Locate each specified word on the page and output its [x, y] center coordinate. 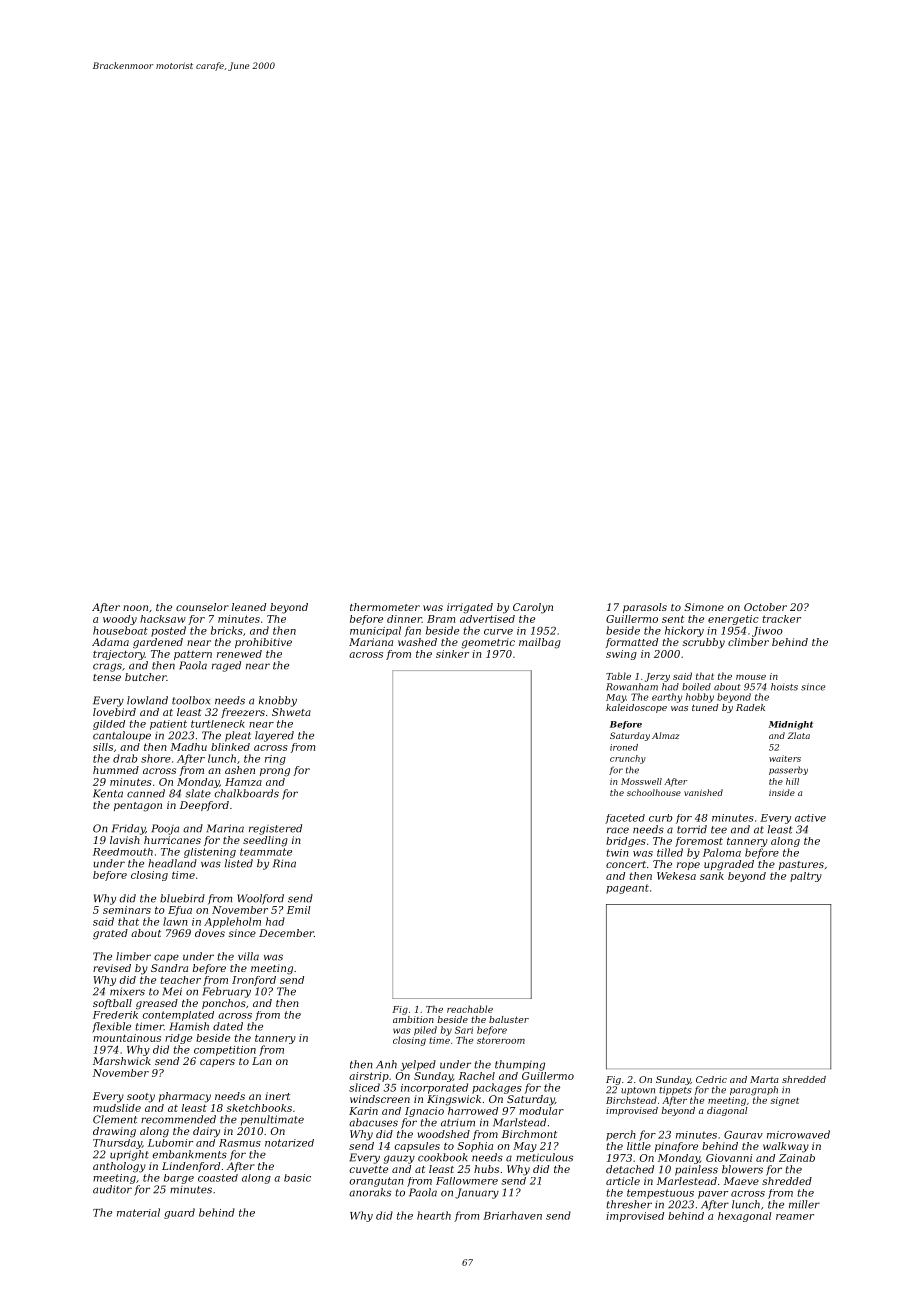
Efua [180, 911]
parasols [645, 608]
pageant [627, 889]
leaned [249, 607]
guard [179, 1213]
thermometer [385, 607]
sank [712, 876]
